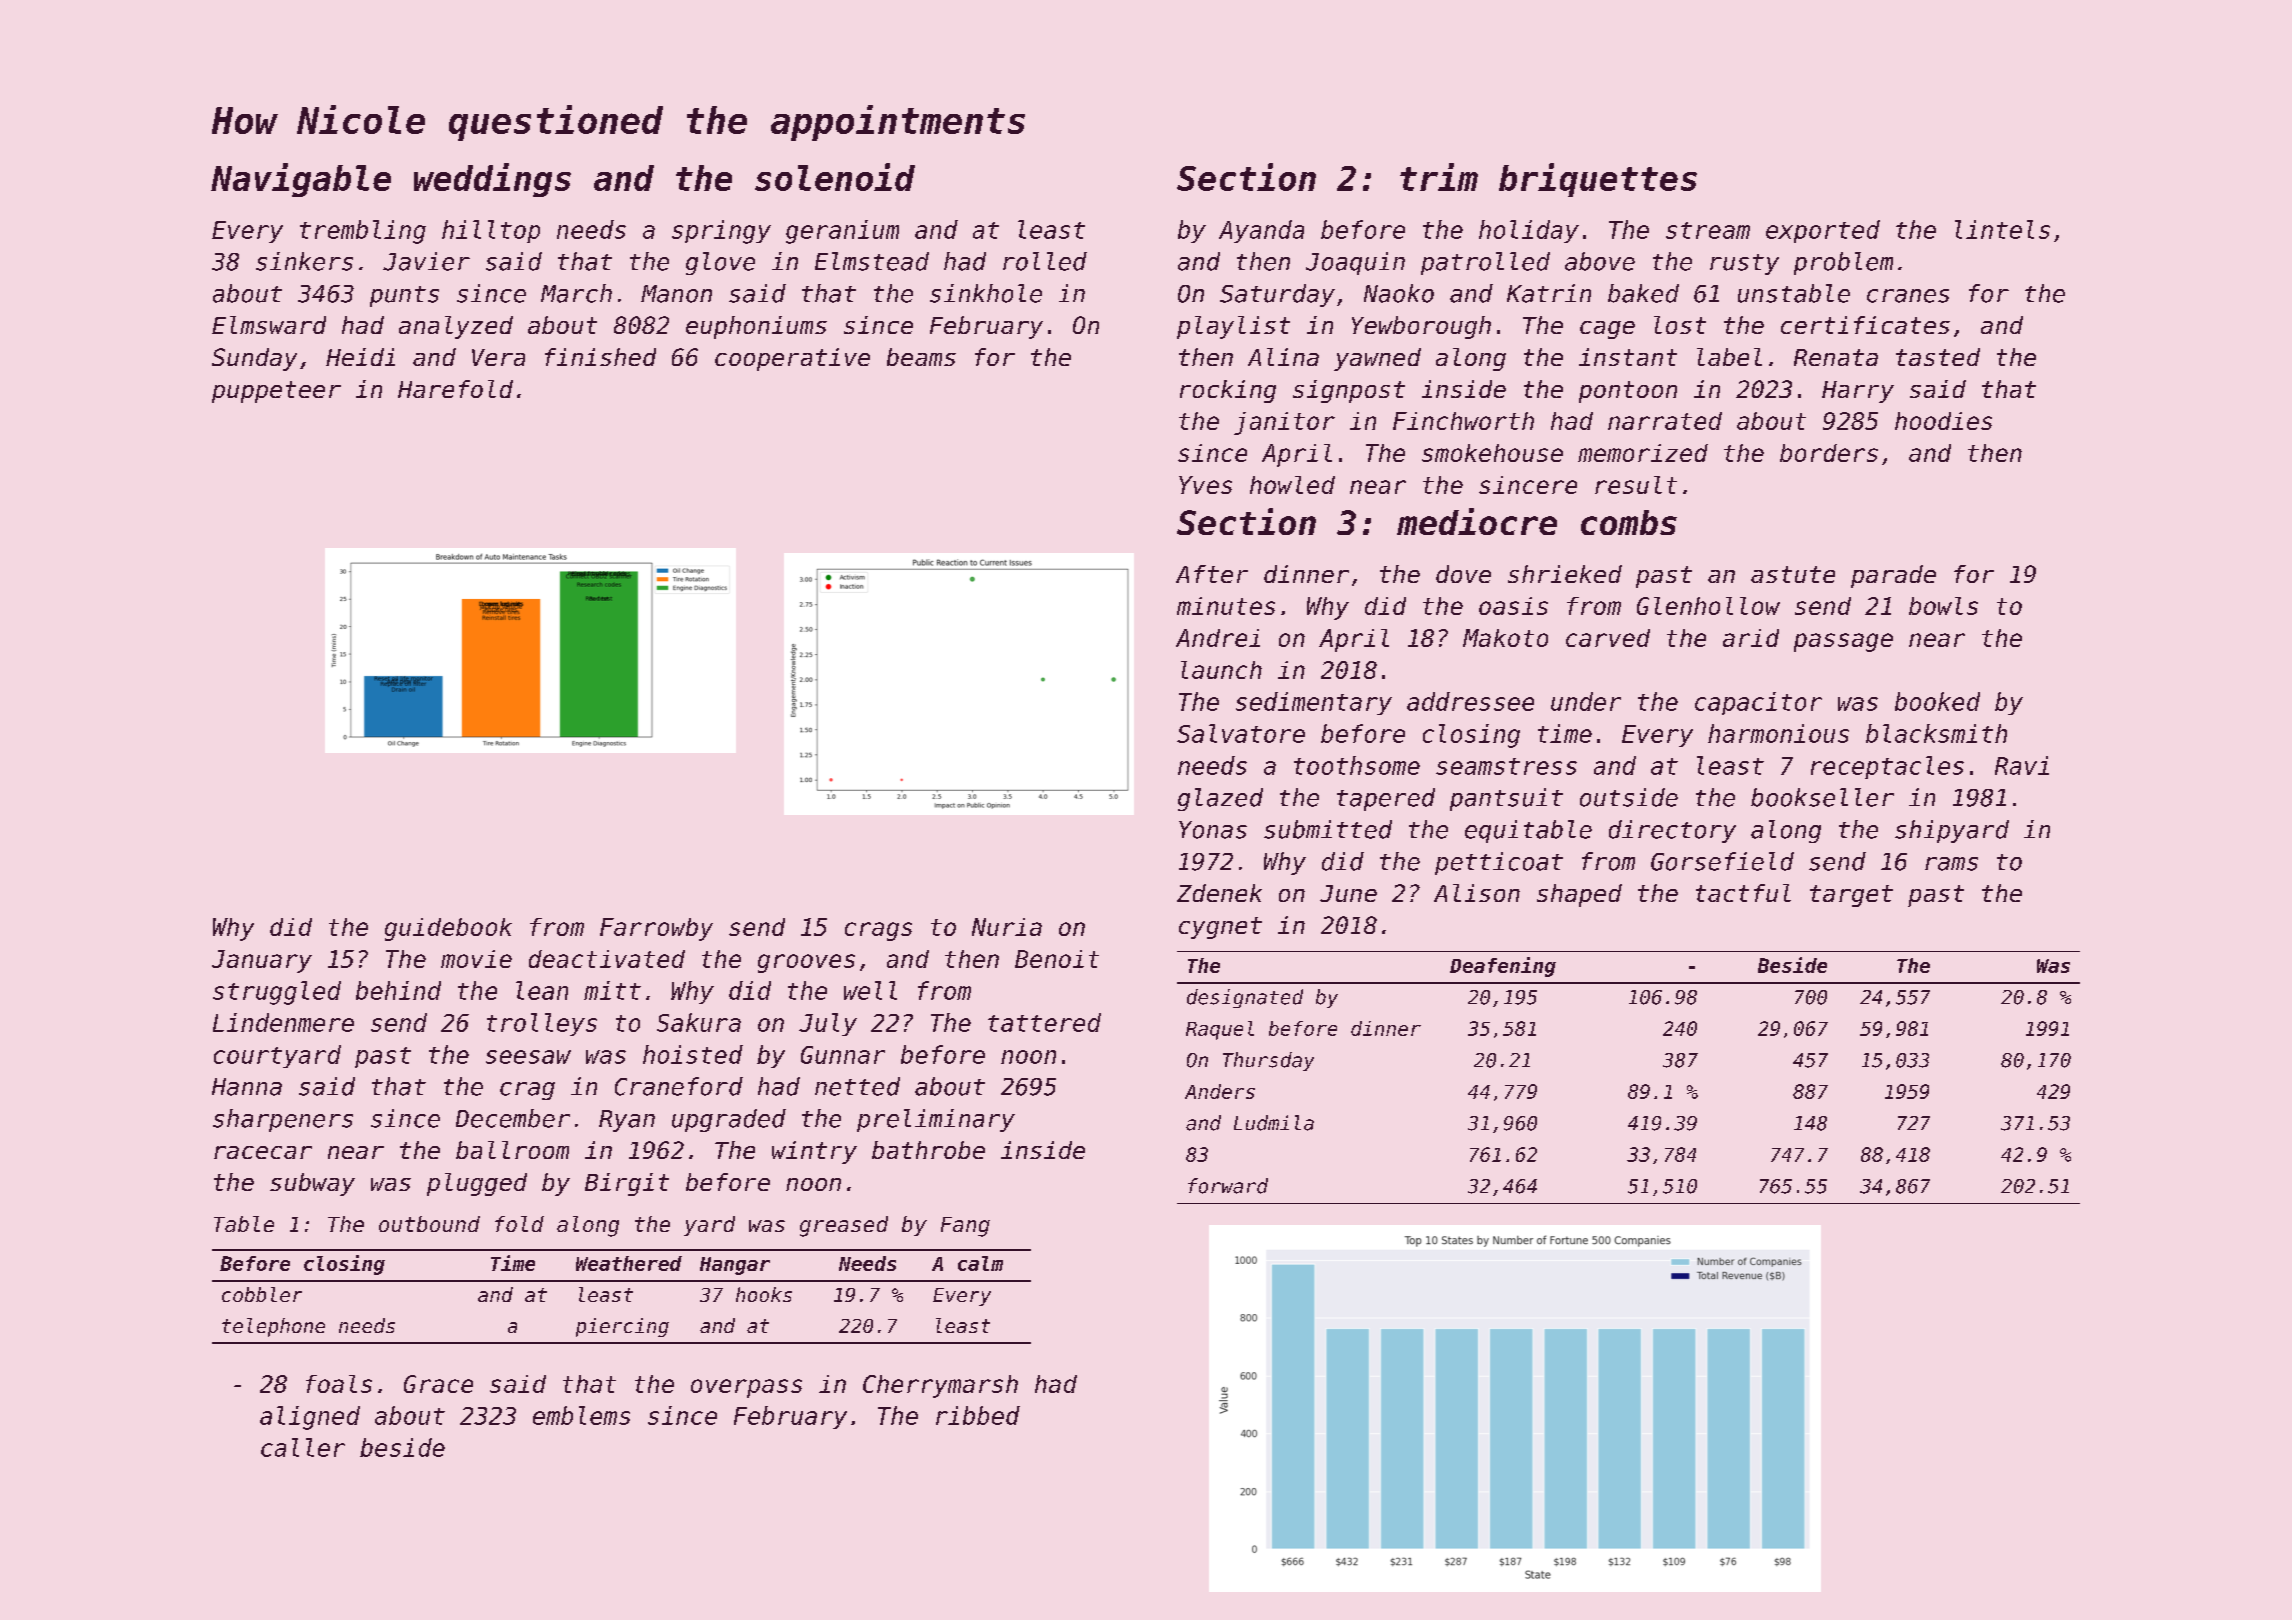 The image size is (2292, 1620). I want to click on caller, so click(303, 1447).
